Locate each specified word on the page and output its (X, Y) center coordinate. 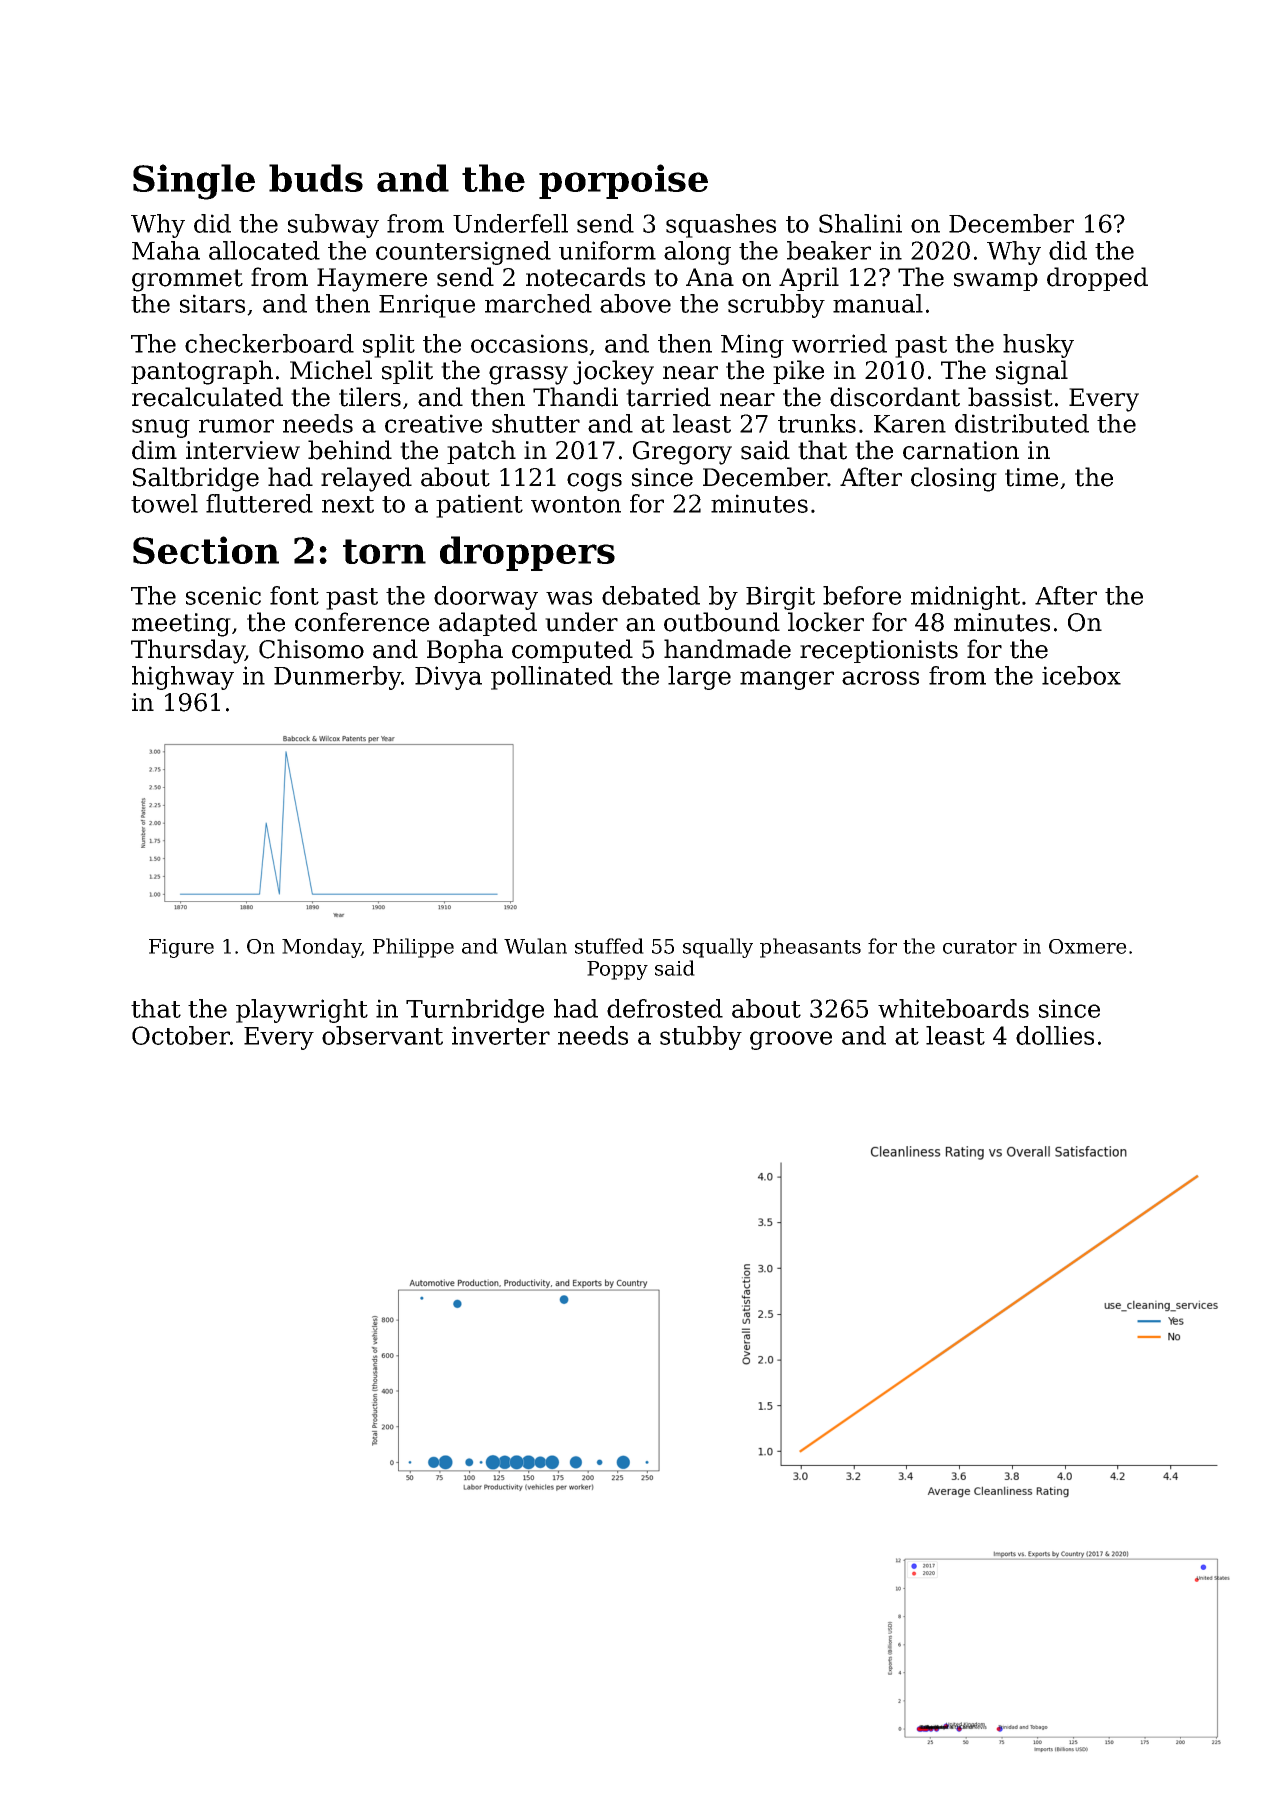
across (880, 678)
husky (1038, 346)
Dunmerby (337, 678)
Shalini (860, 223)
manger (787, 680)
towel (164, 503)
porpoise (623, 181)
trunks (817, 423)
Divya (448, 678)
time (1031, 477)
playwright (302, 1011)
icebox (1081, 675)
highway (183, 678)
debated (651, 595)
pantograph (202, 372)
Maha (166, 250)
